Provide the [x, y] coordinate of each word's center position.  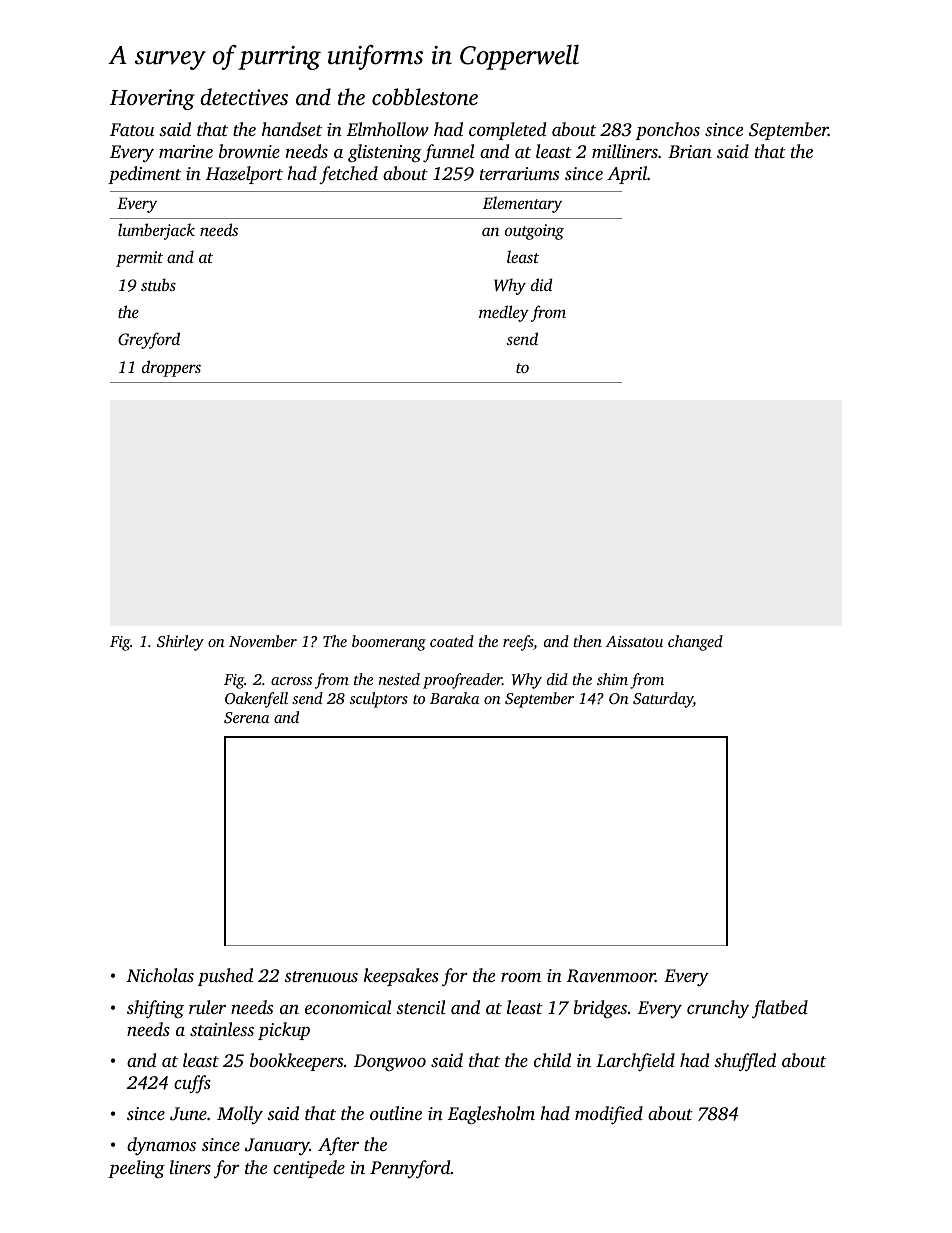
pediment [144, 175]
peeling [136, 1169]
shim [612, 679]
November [263, 641]
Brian [690, 151]
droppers [171, 368]
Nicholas [160, 975]
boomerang [389, 643]
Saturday [663, 700]
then [587, 641]
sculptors [378, 700]
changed [695, 643]
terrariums [519, 173]
